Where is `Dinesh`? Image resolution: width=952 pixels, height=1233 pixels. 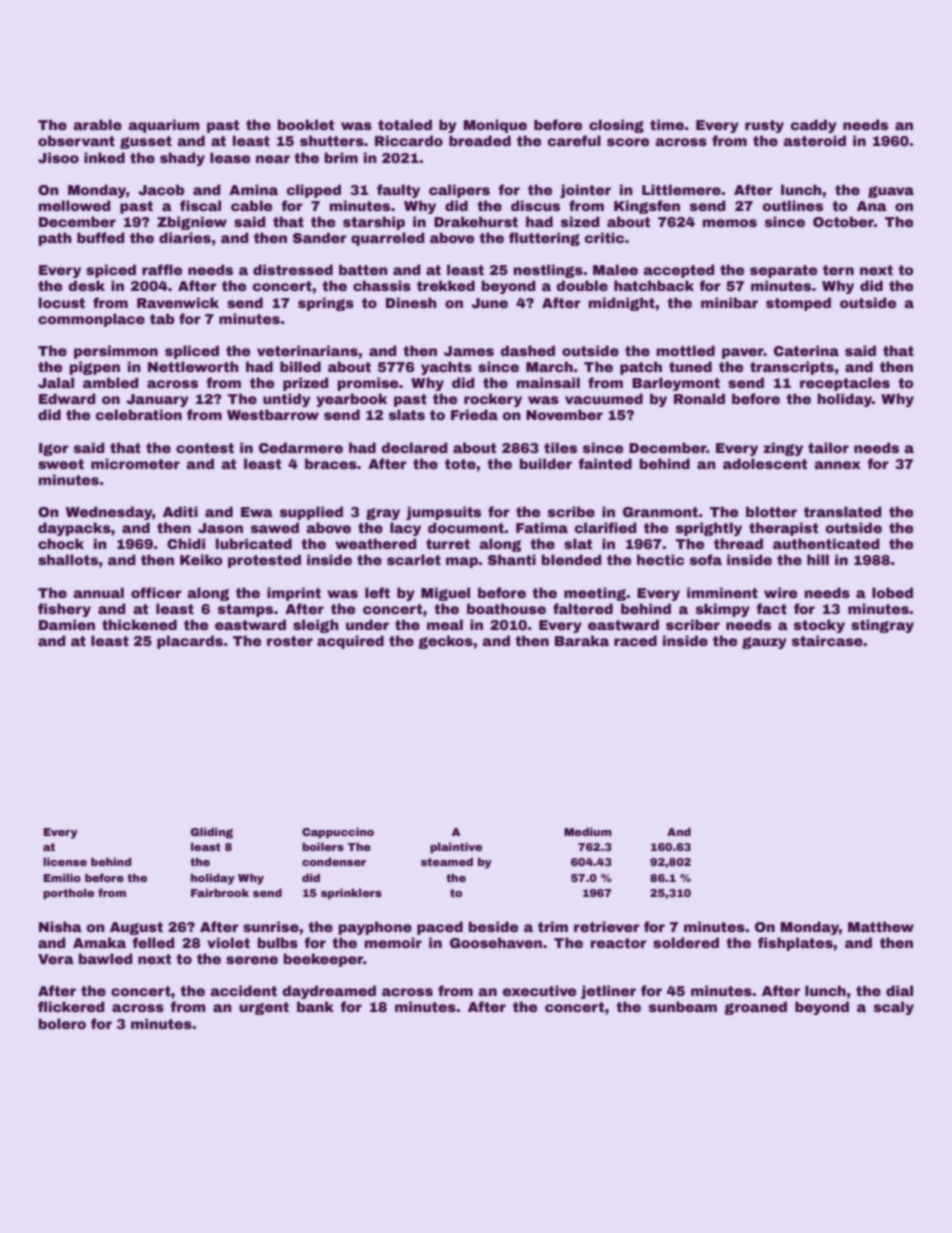
Dinesh is located at coordinates (411, 302).
